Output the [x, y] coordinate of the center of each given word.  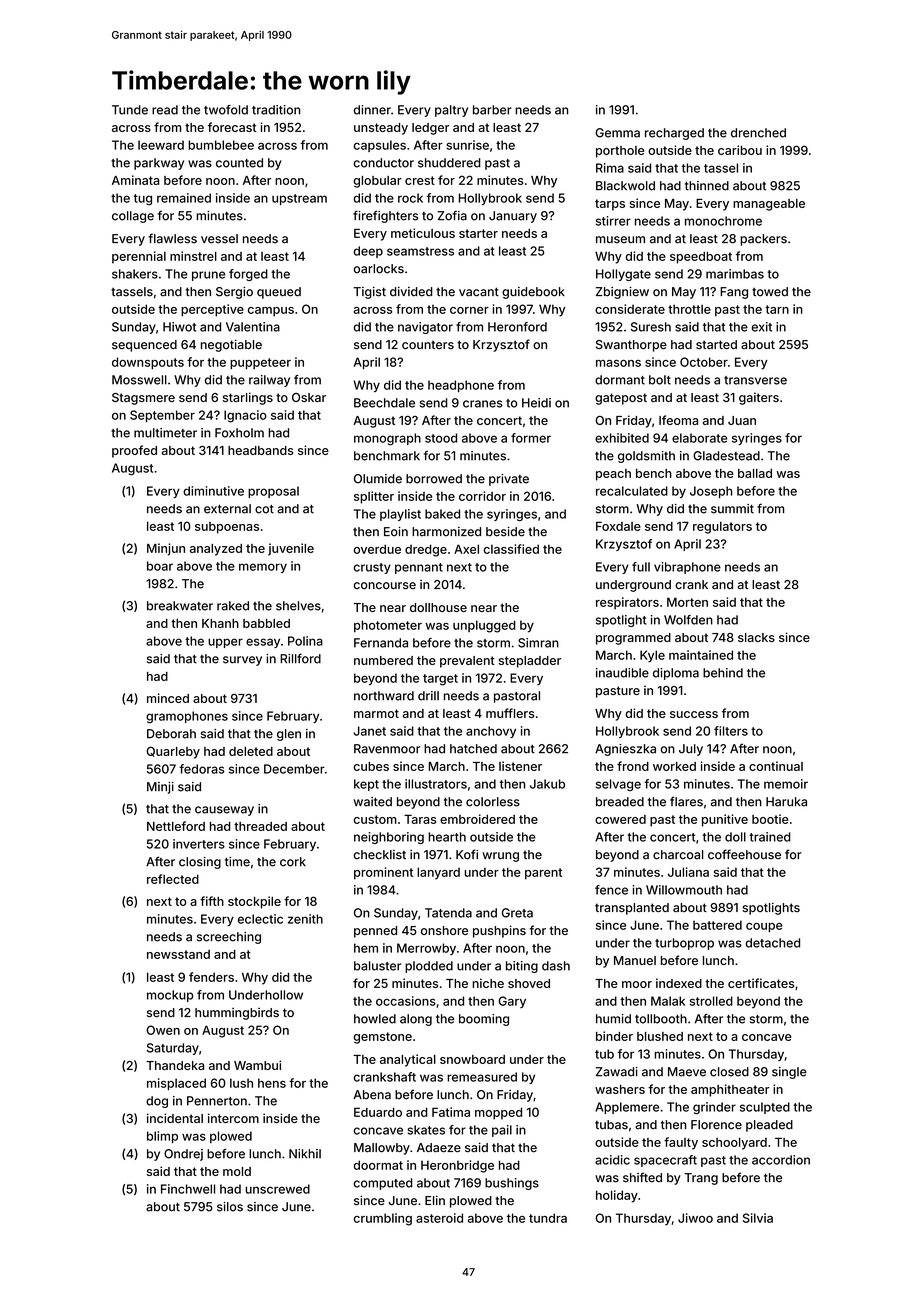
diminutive [213, 491]
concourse [385, 586]
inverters [199, 844]
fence [611, 890]
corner [469, 310]
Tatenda [448, 913]
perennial [139, 257]
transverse [755, 380]
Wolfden [688, 620]
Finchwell [188, 1189]
